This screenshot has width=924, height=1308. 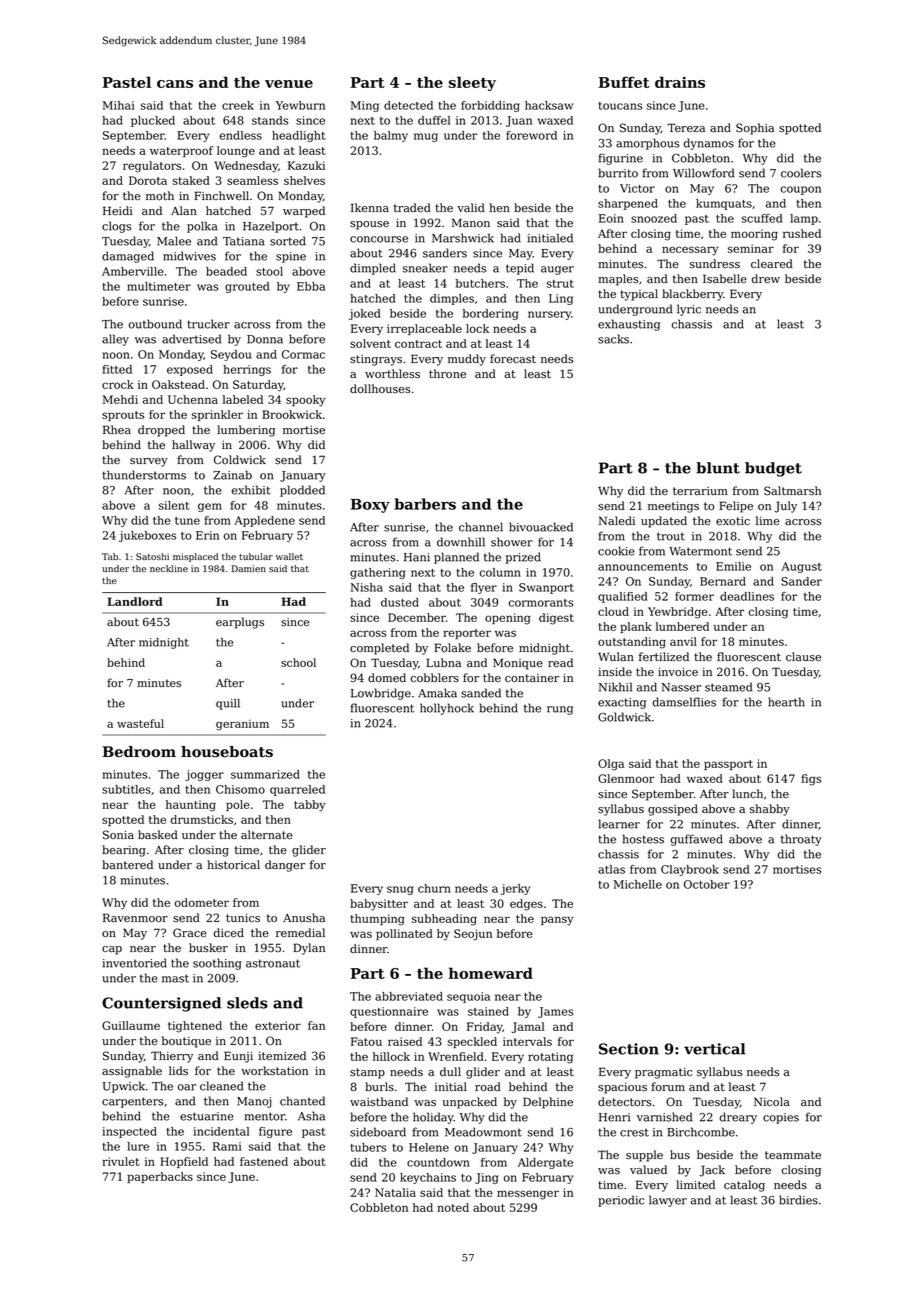 What do you see at coordinates (728, 687) in the screenshot?
I see `steamed` at bounding box center [728, 687].
